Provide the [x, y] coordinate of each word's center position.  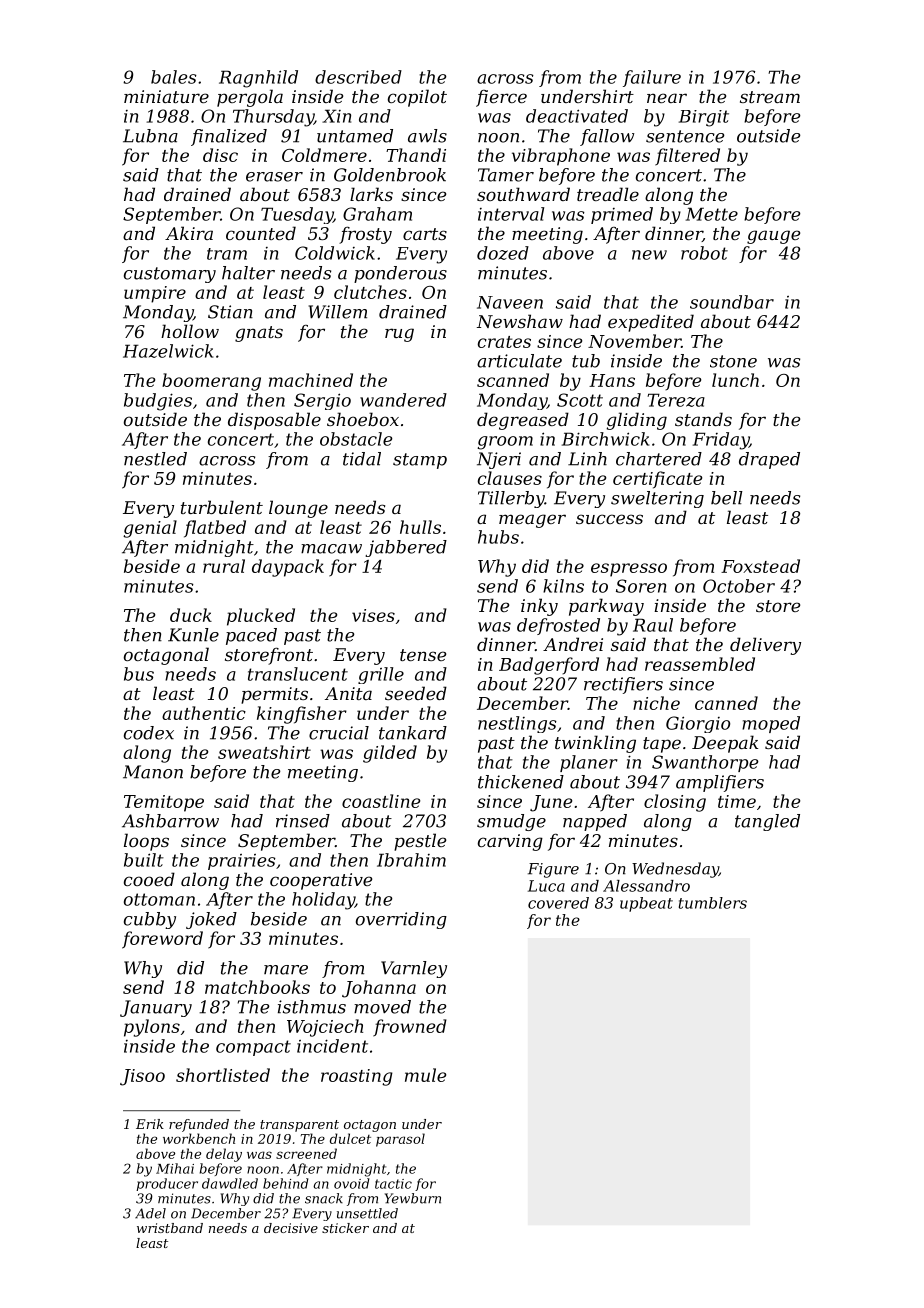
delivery [765, 646]
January [156, 1008]
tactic [393, 1184]
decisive [291, 1228]
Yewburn [413, 1198]
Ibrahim [411, 860]
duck [191, 615]
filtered [687, 157]
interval [511, 214]
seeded [416, 693]
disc [220, 155]
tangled [767, 822]
